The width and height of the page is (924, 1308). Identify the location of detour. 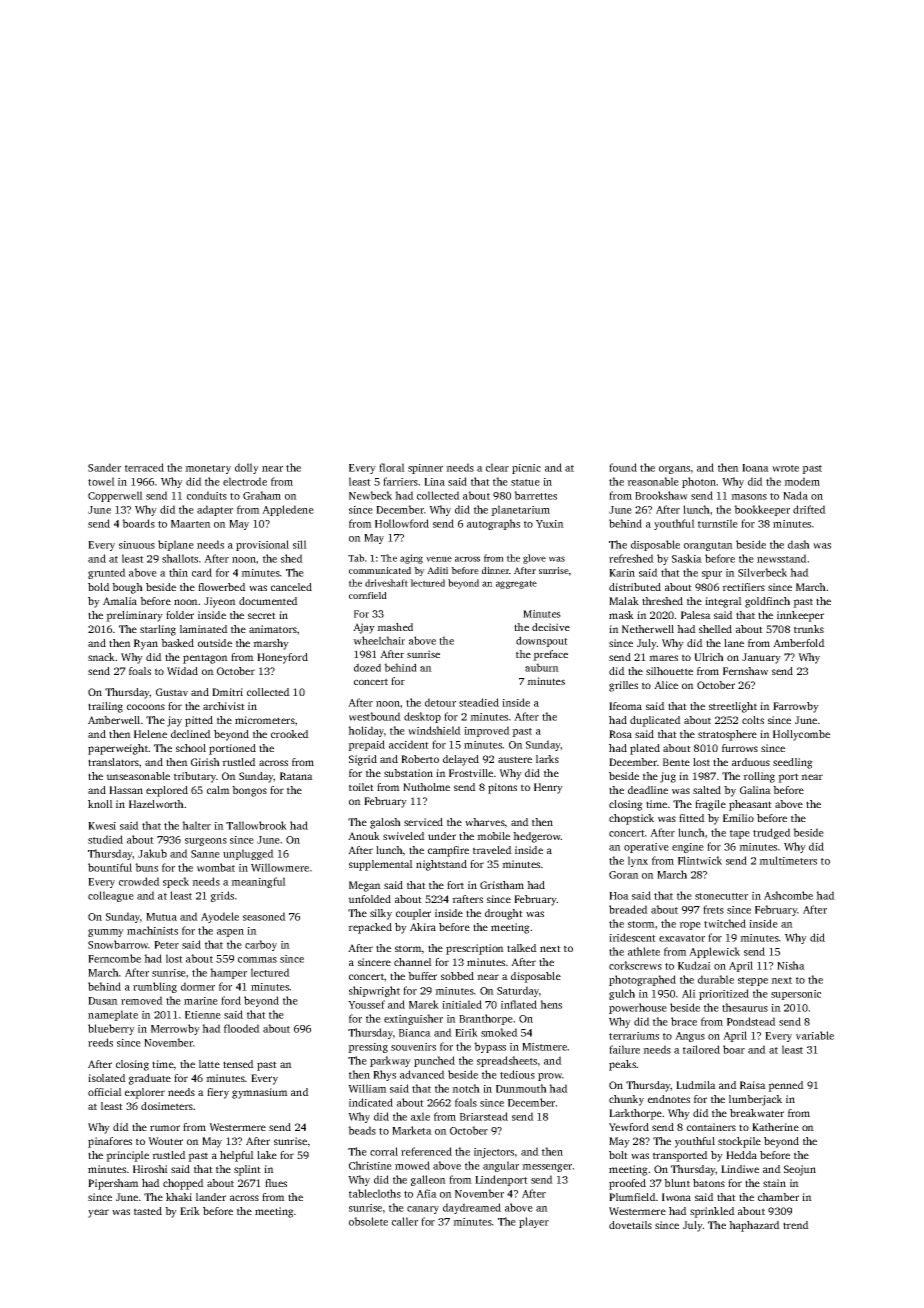
(440, 702).
